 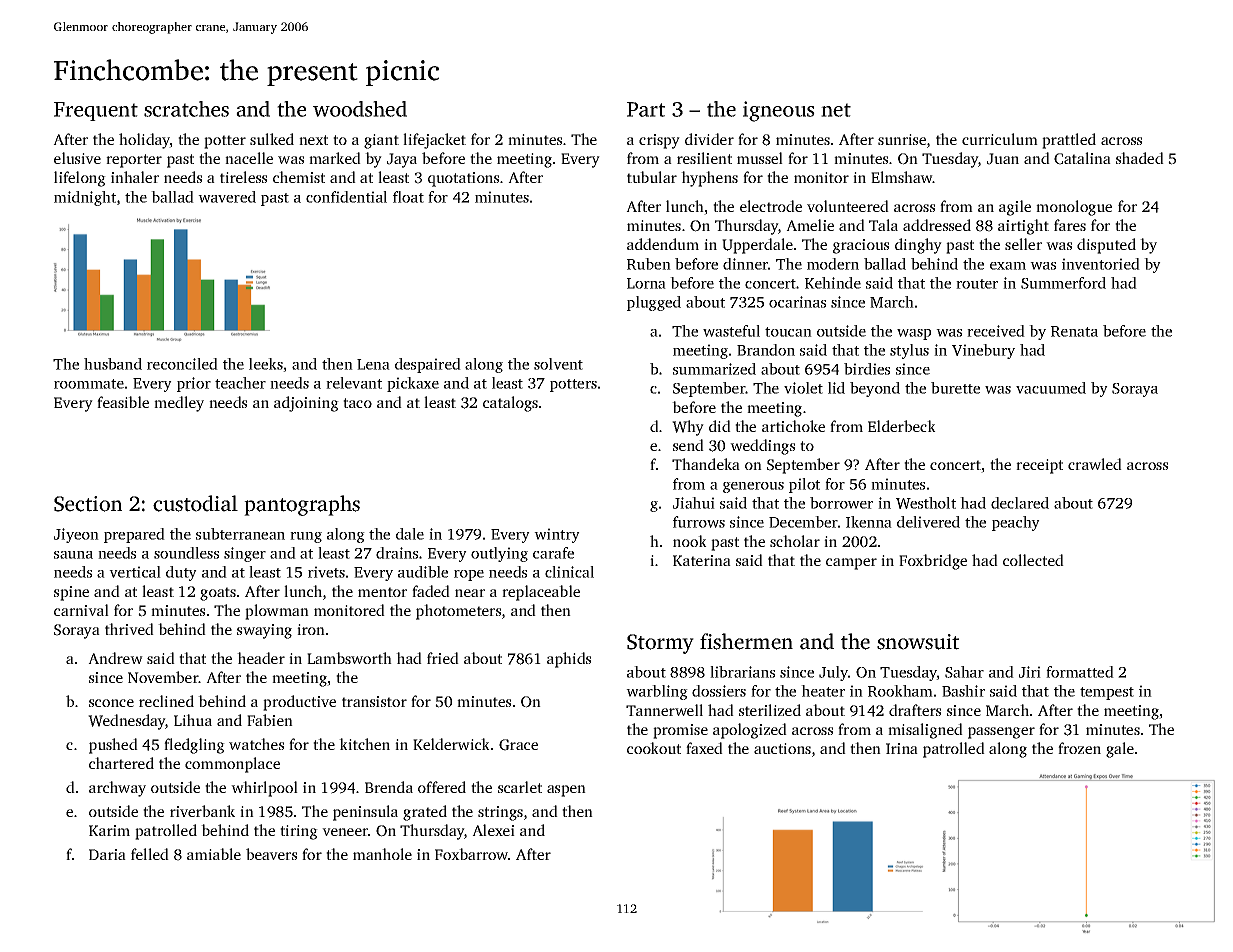 What do you see at coordinates (186, 109) in the screenshot?
I see `scratches` at bounding box center [186, 109].
